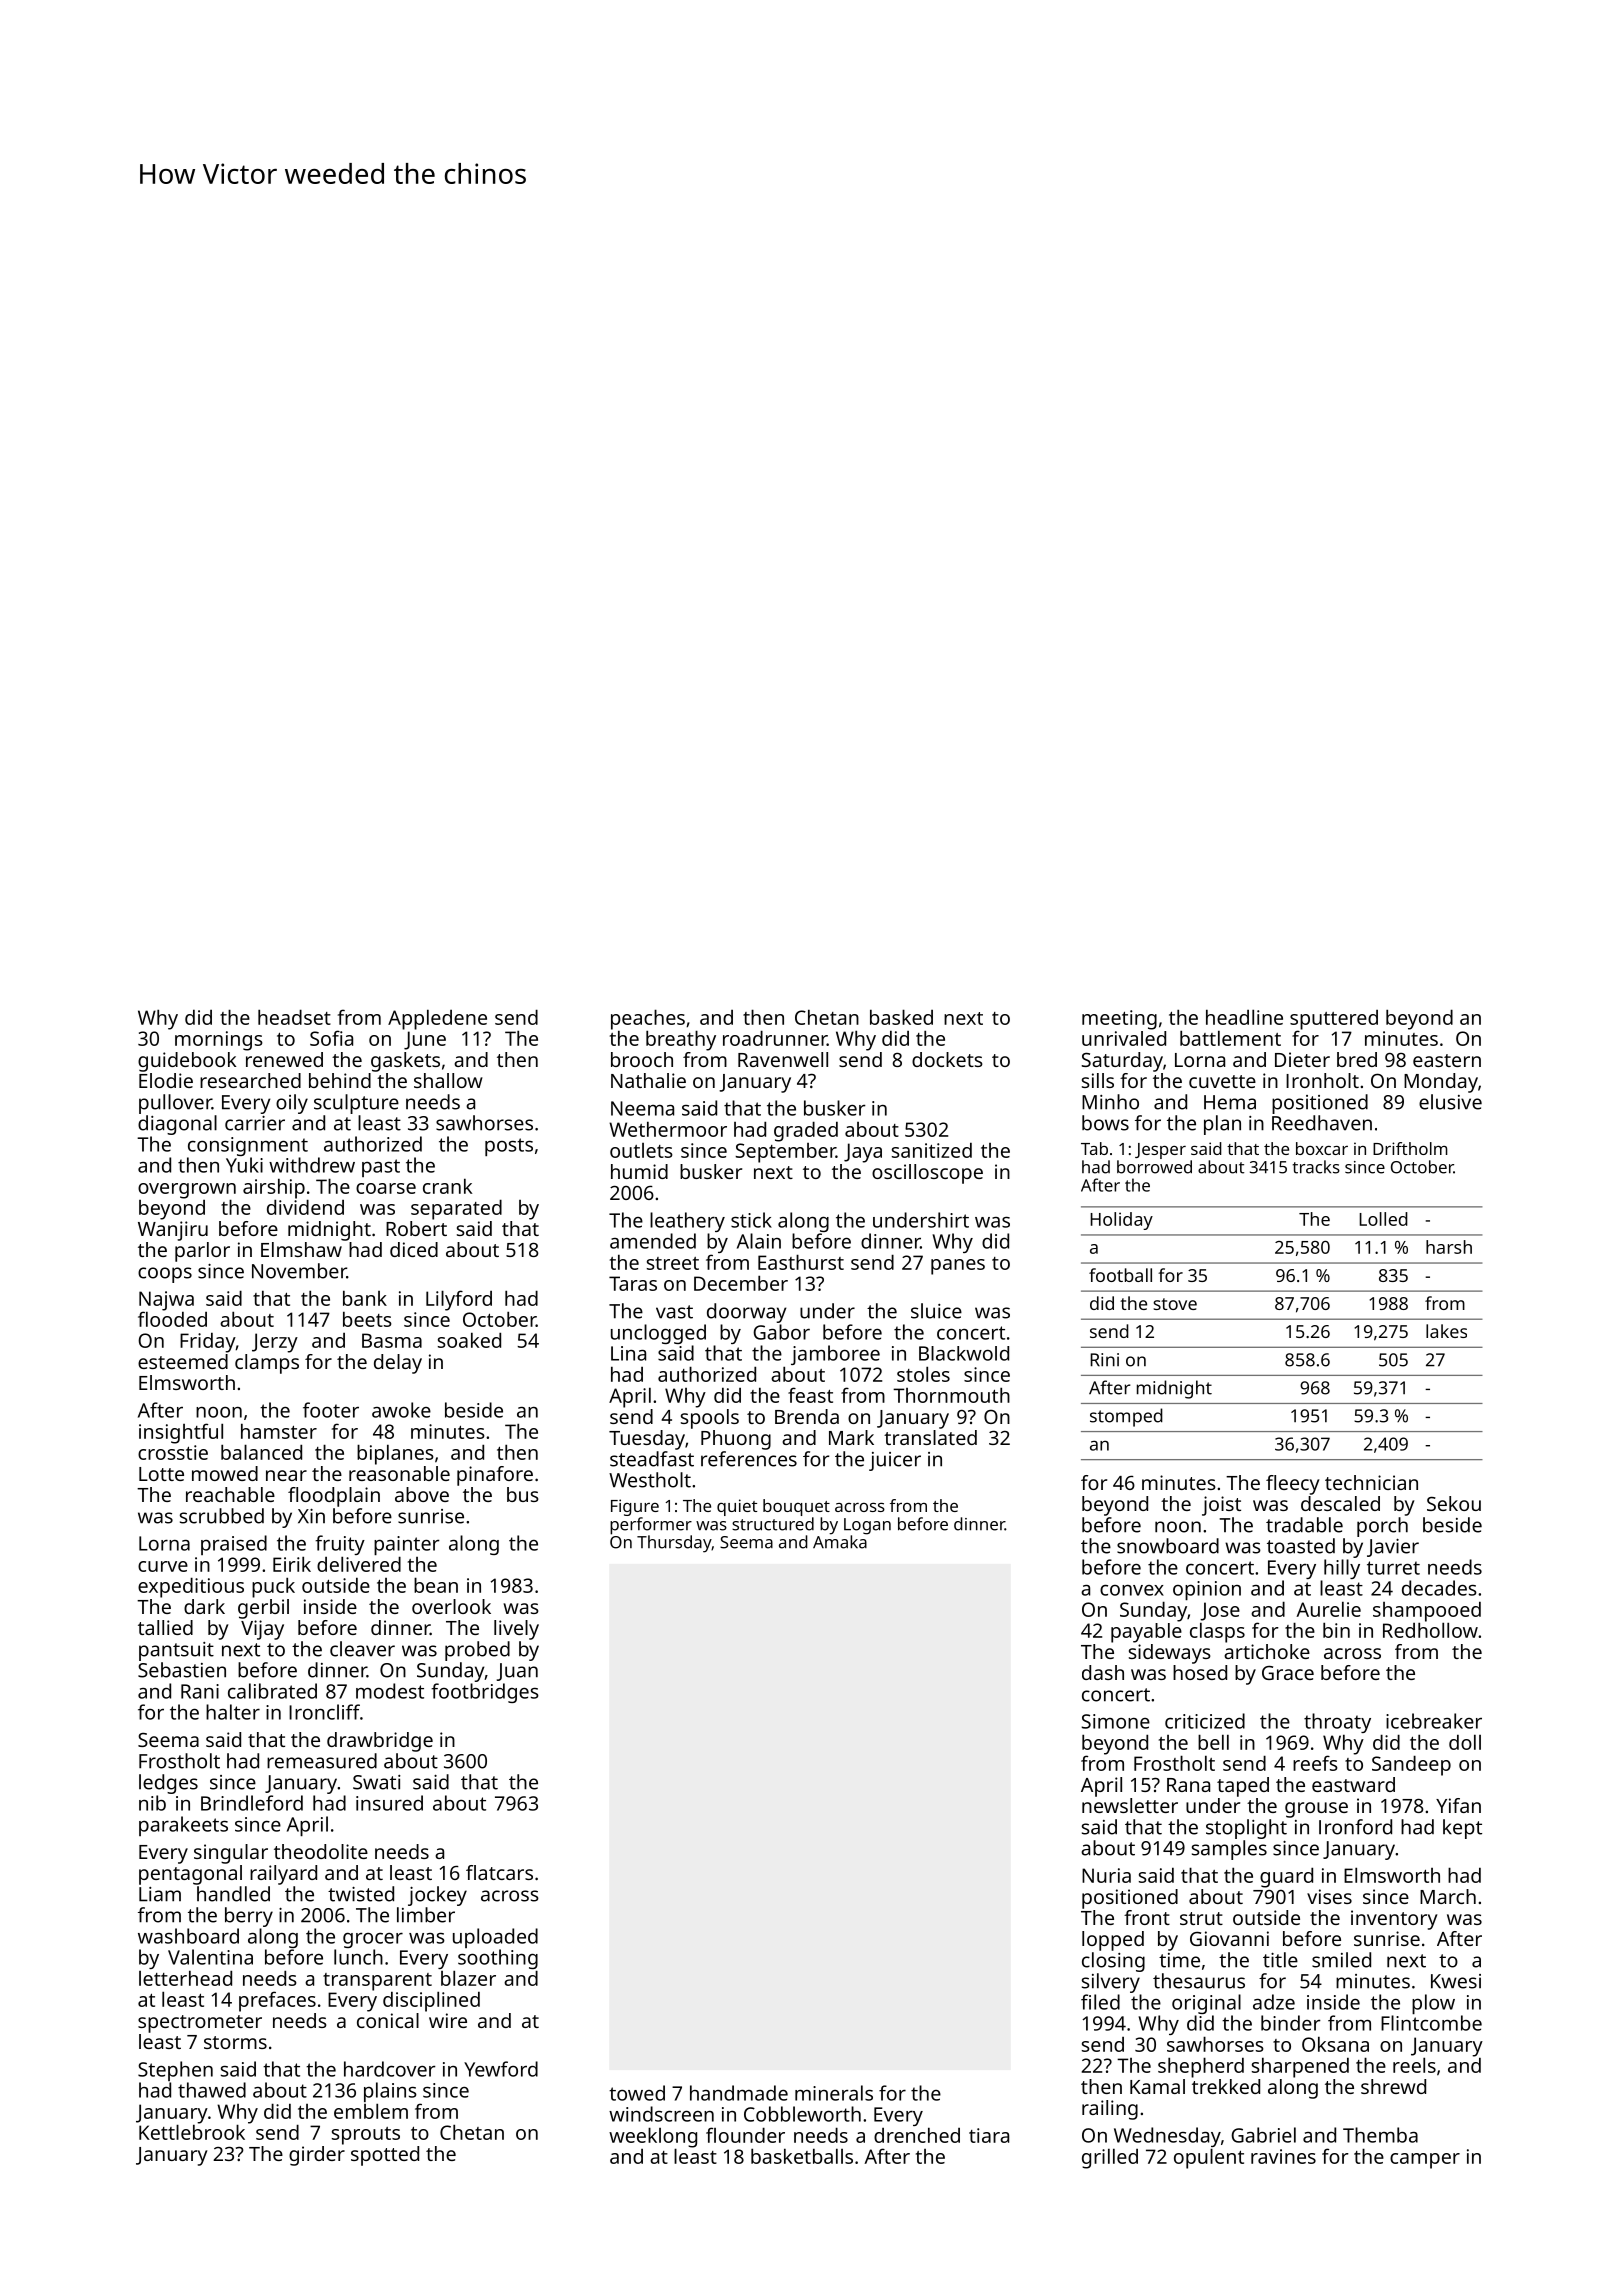 The image size is (1620, 2292). Describe the element at coordinates (1286, 1877) in the page. I see `guard` at that location.
